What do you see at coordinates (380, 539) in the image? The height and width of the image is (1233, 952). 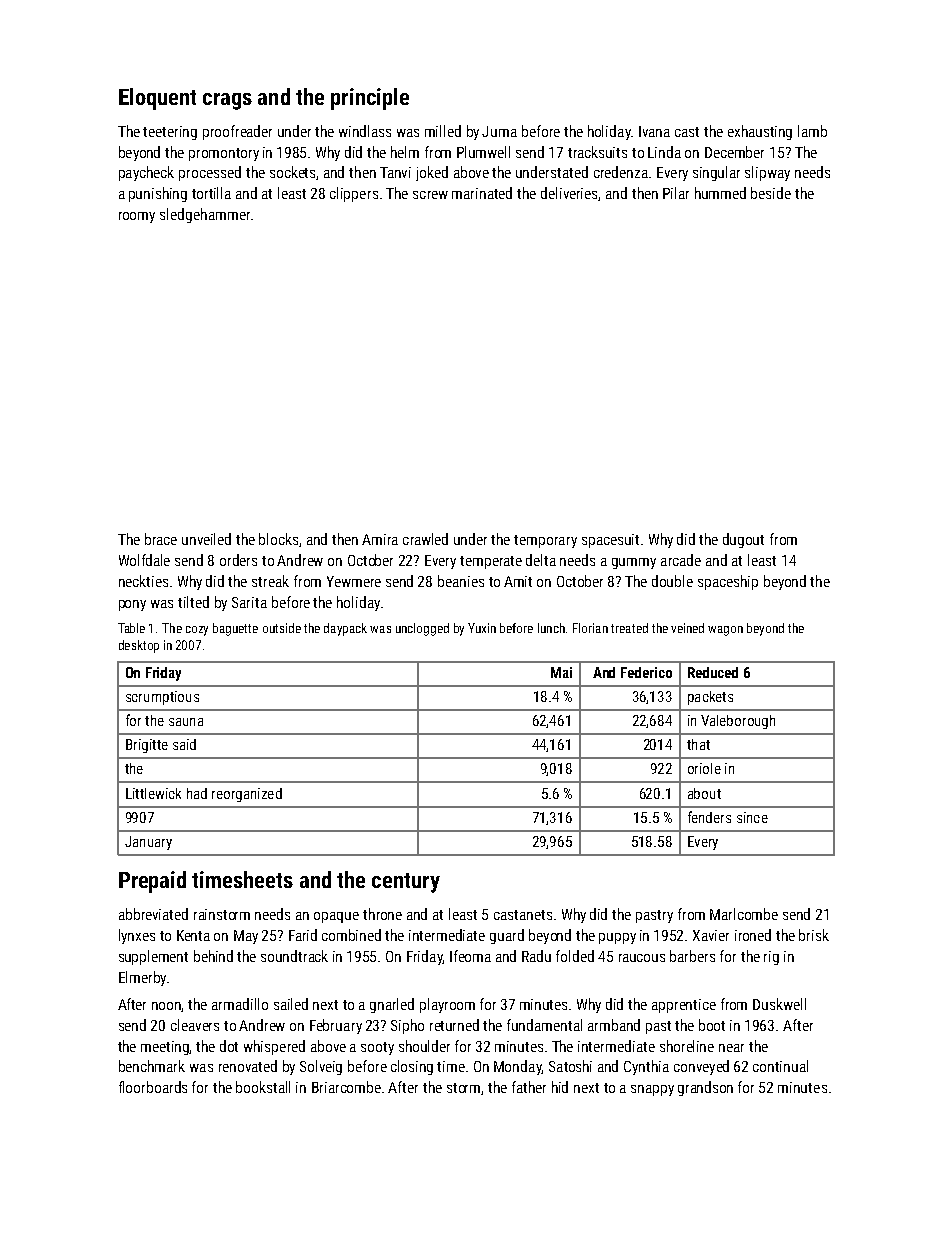 I see `Amira` at bounding box center [380, 539].
